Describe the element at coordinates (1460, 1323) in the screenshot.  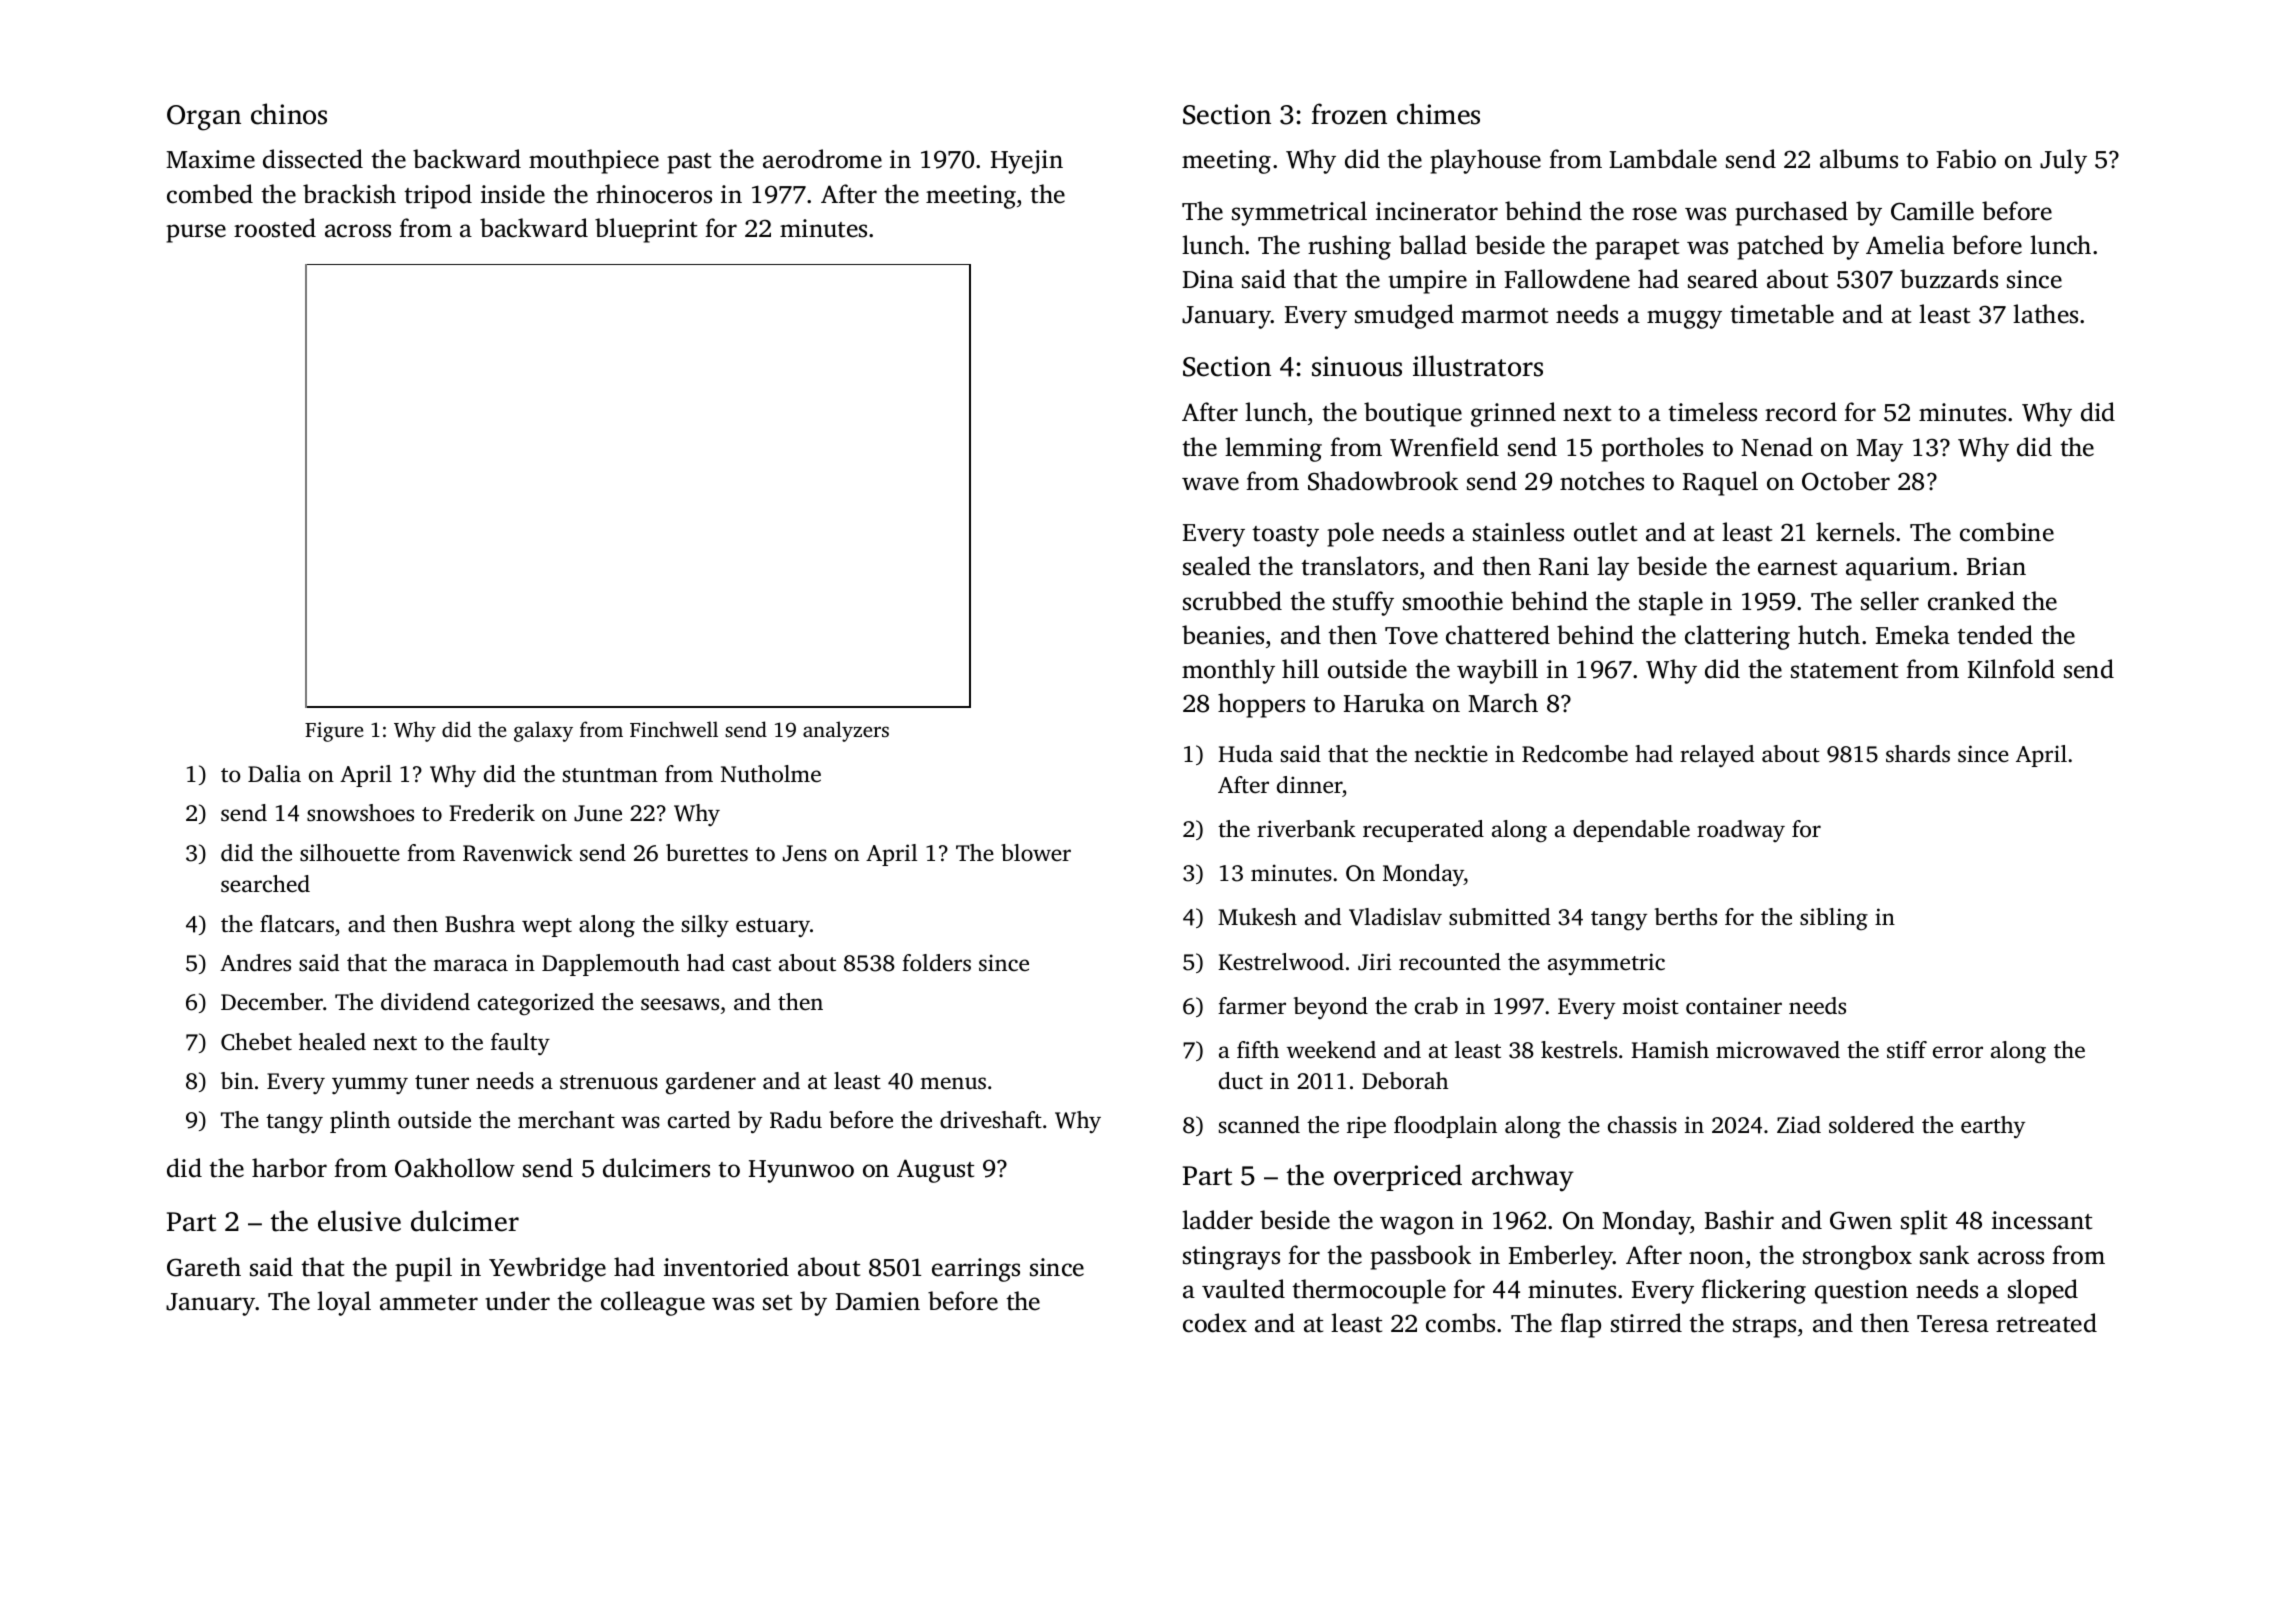
I see `combs` at that location.
